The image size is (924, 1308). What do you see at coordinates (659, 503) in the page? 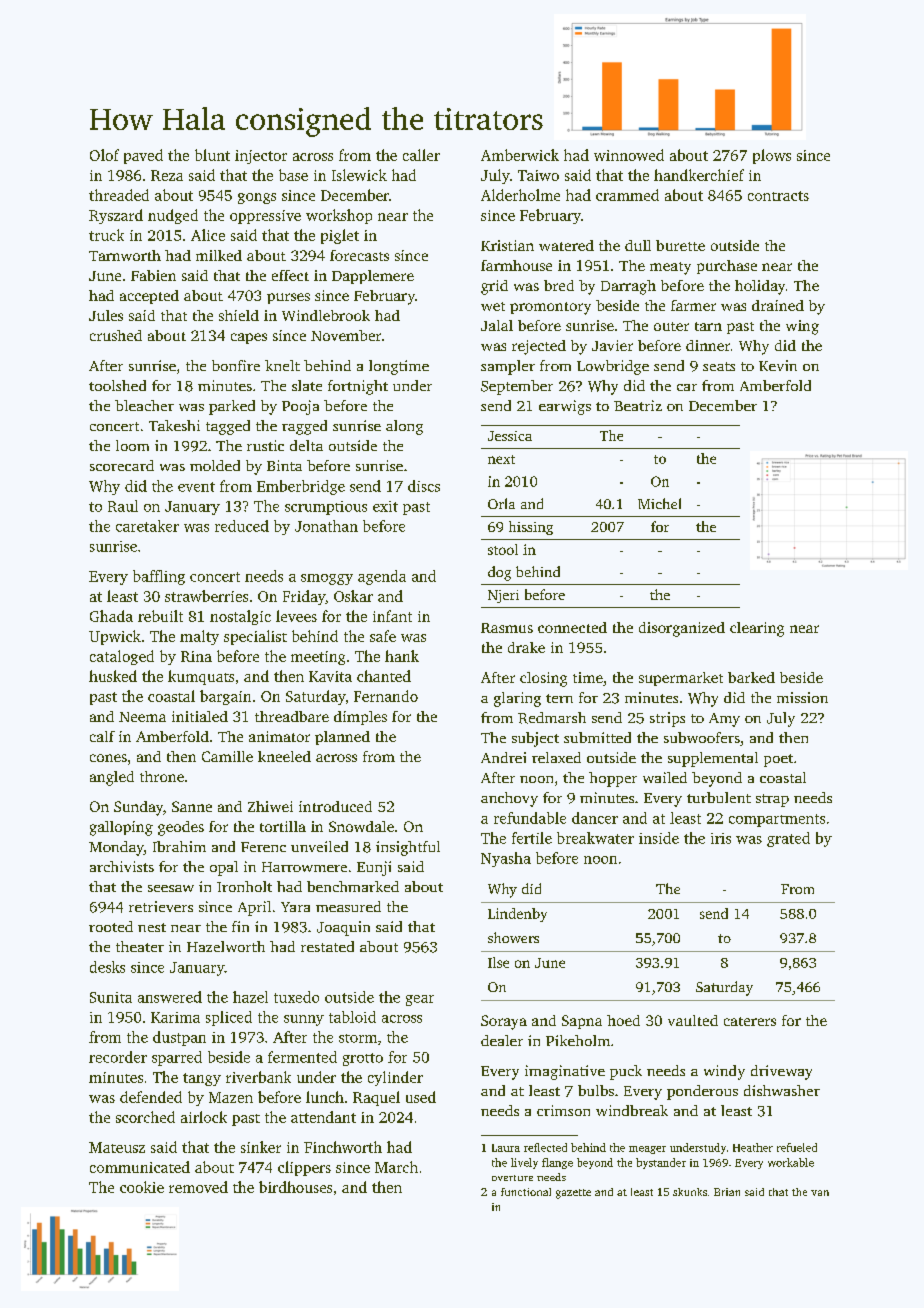
I see `Michel` at bounding box center [659, 503].
